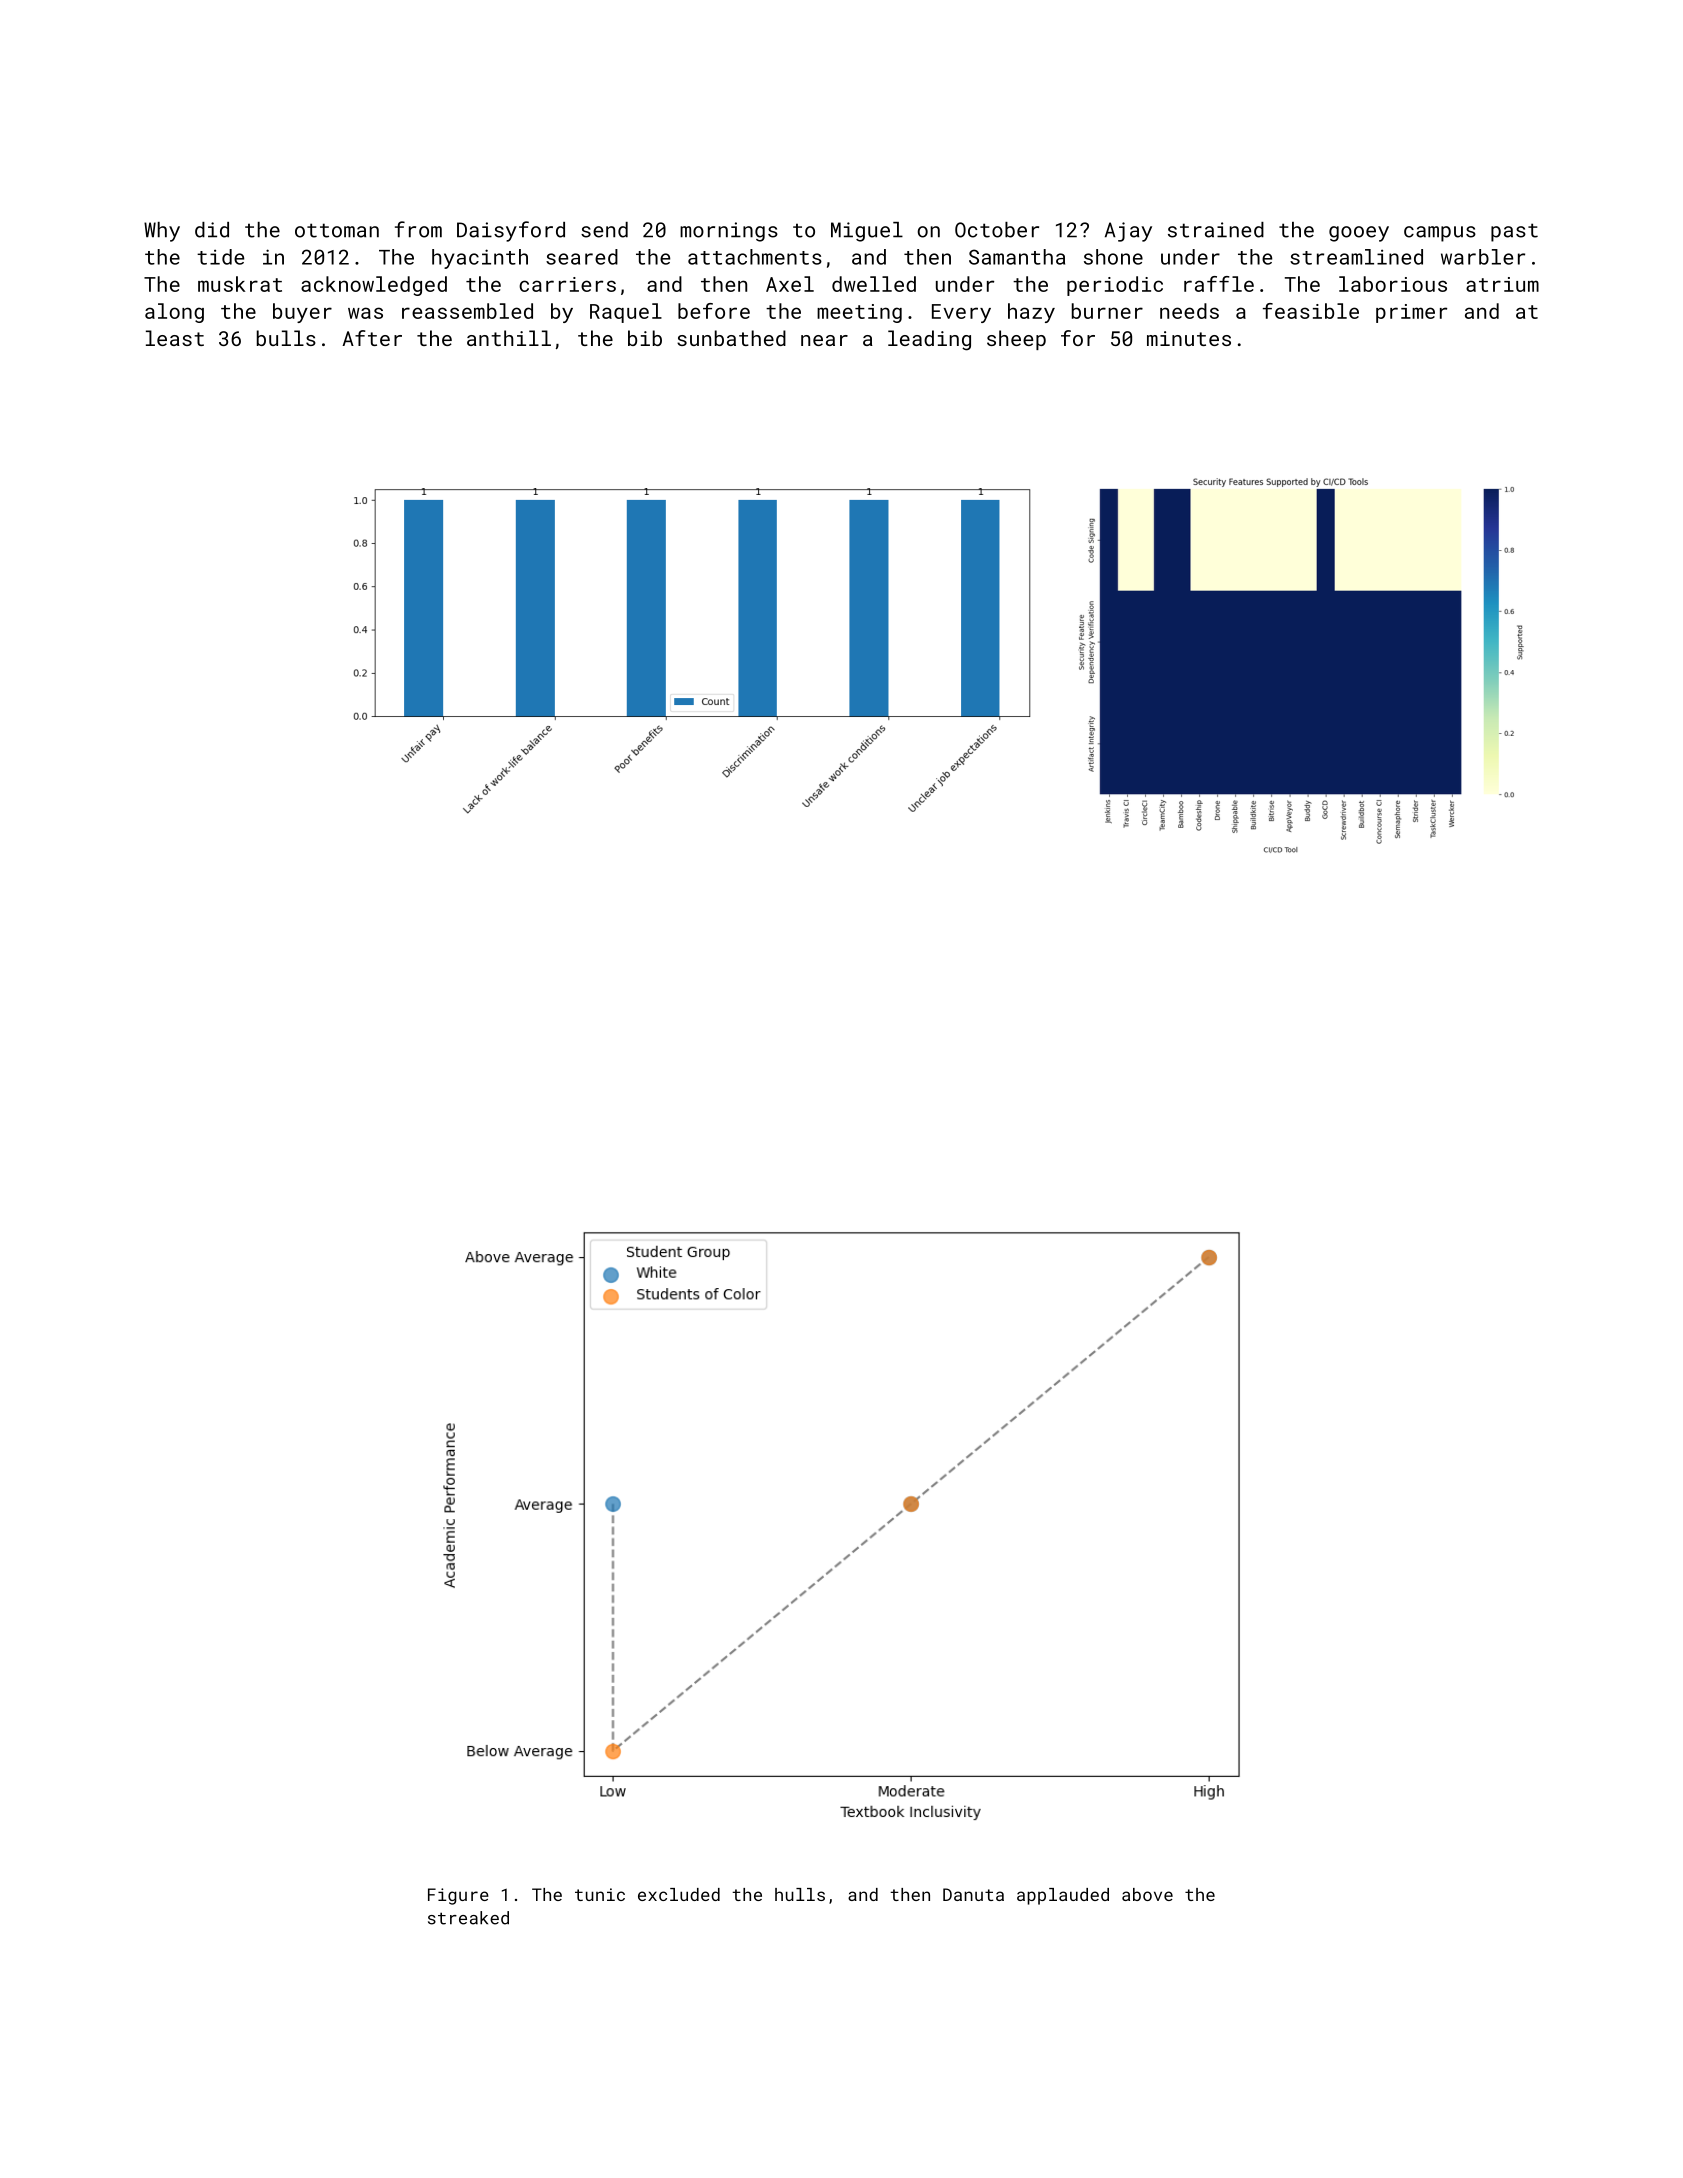 This image has width=1683, height=2178. I want to click on streaked, so click(468, 1918).
